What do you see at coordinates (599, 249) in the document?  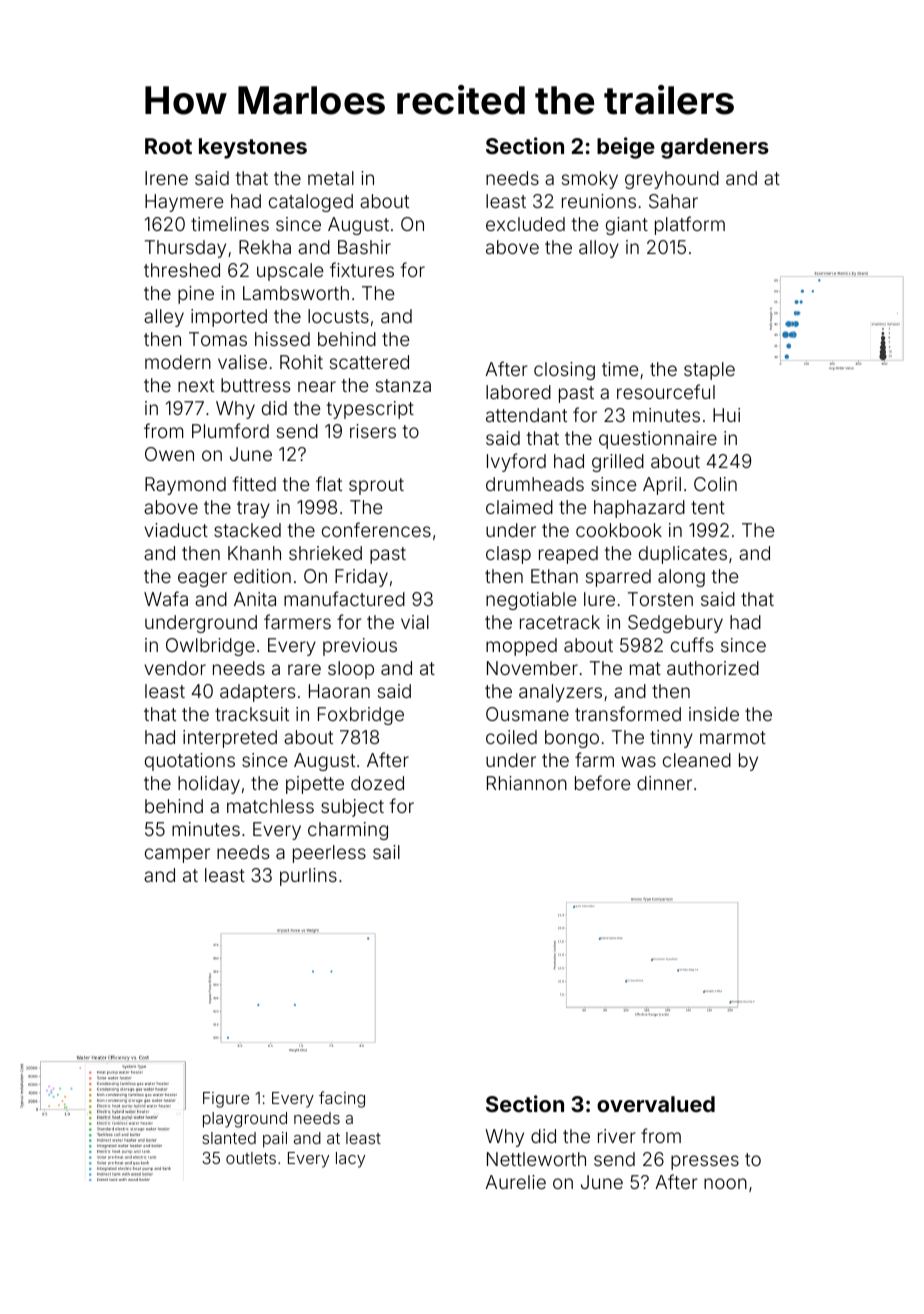 I see `alloy` at bounding box center [599, 249].
